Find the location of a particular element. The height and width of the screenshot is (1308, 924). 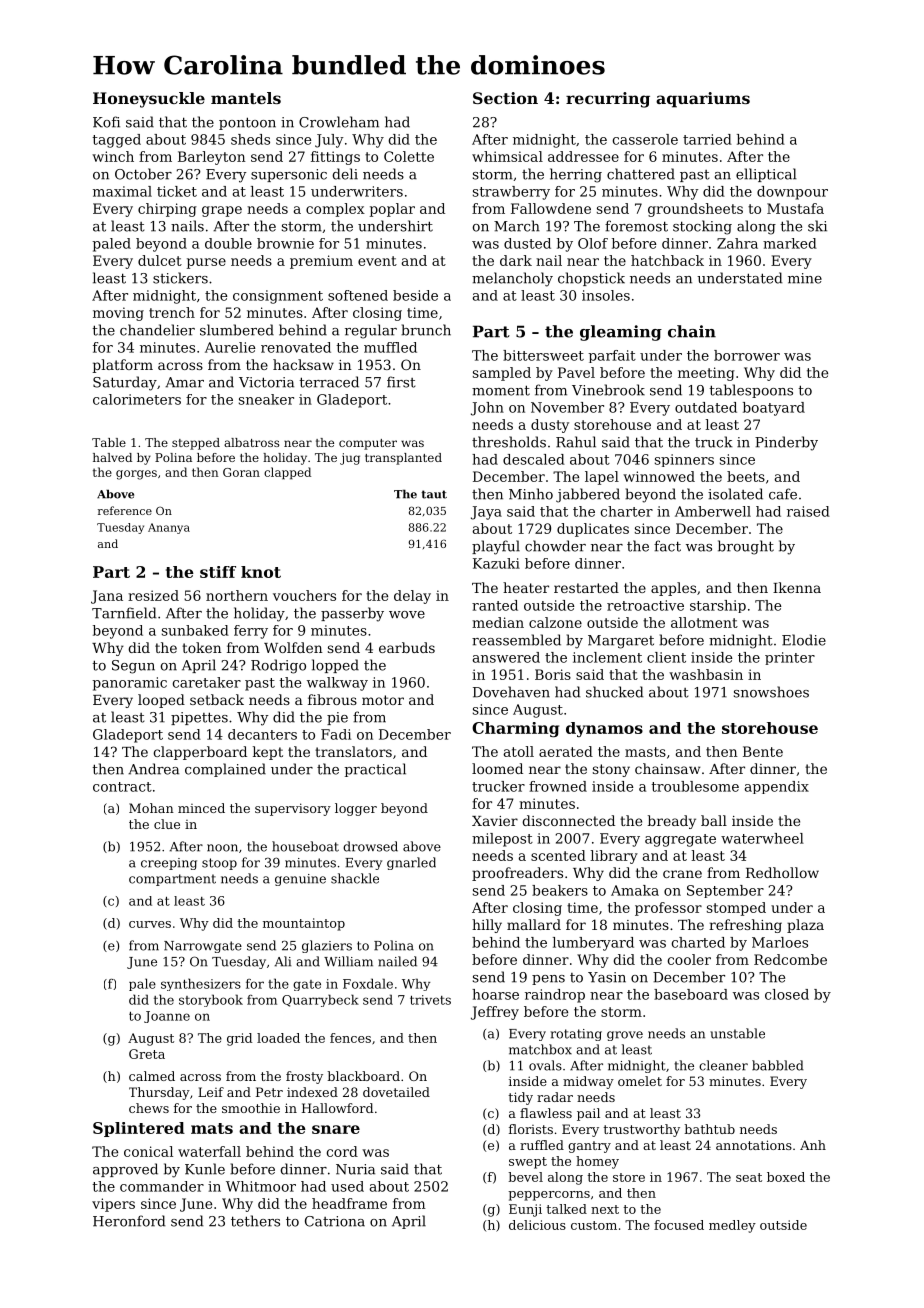

shucked is located at coordinates (614, 692).
